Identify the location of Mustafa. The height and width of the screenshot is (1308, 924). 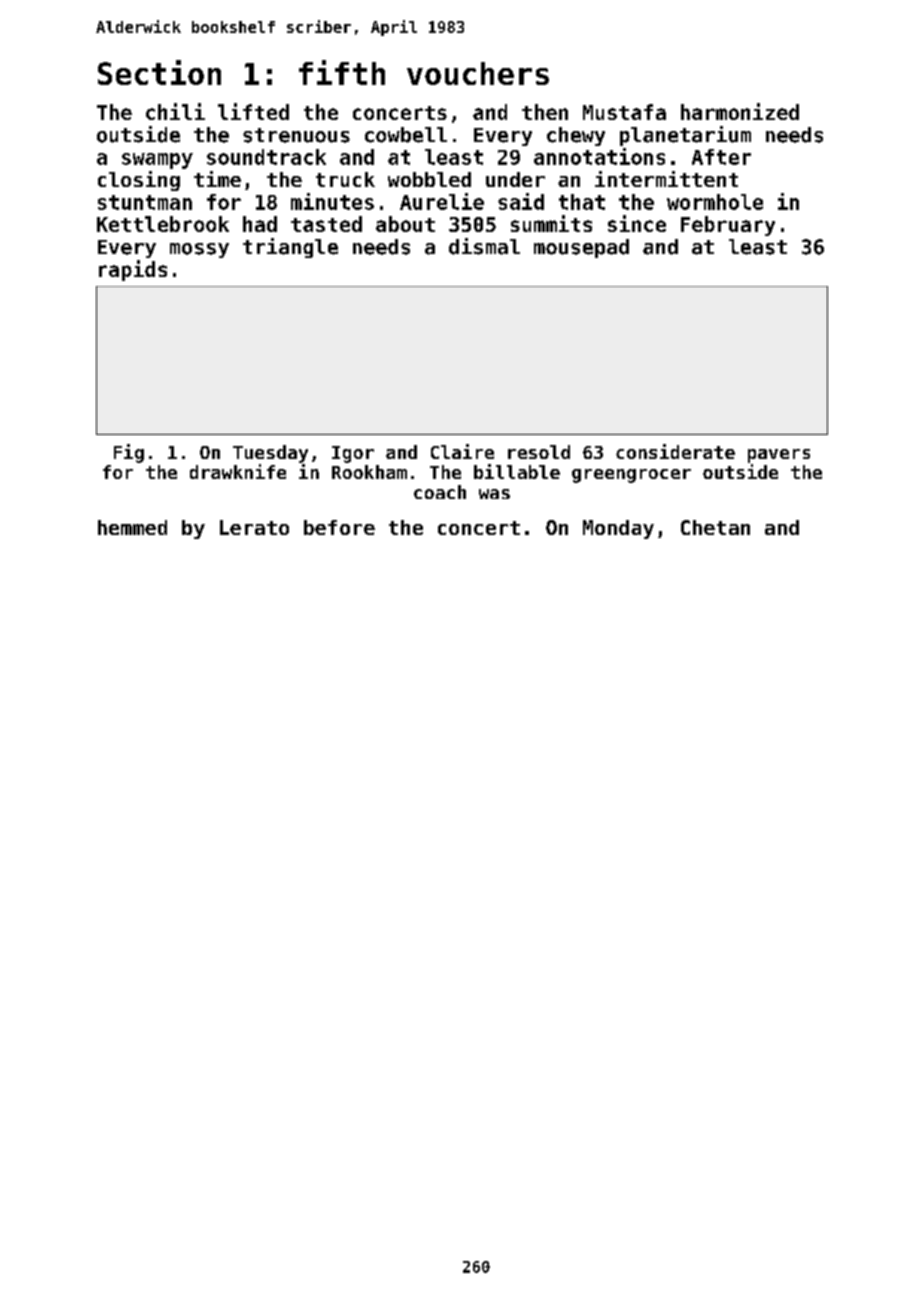
(624, 112).
